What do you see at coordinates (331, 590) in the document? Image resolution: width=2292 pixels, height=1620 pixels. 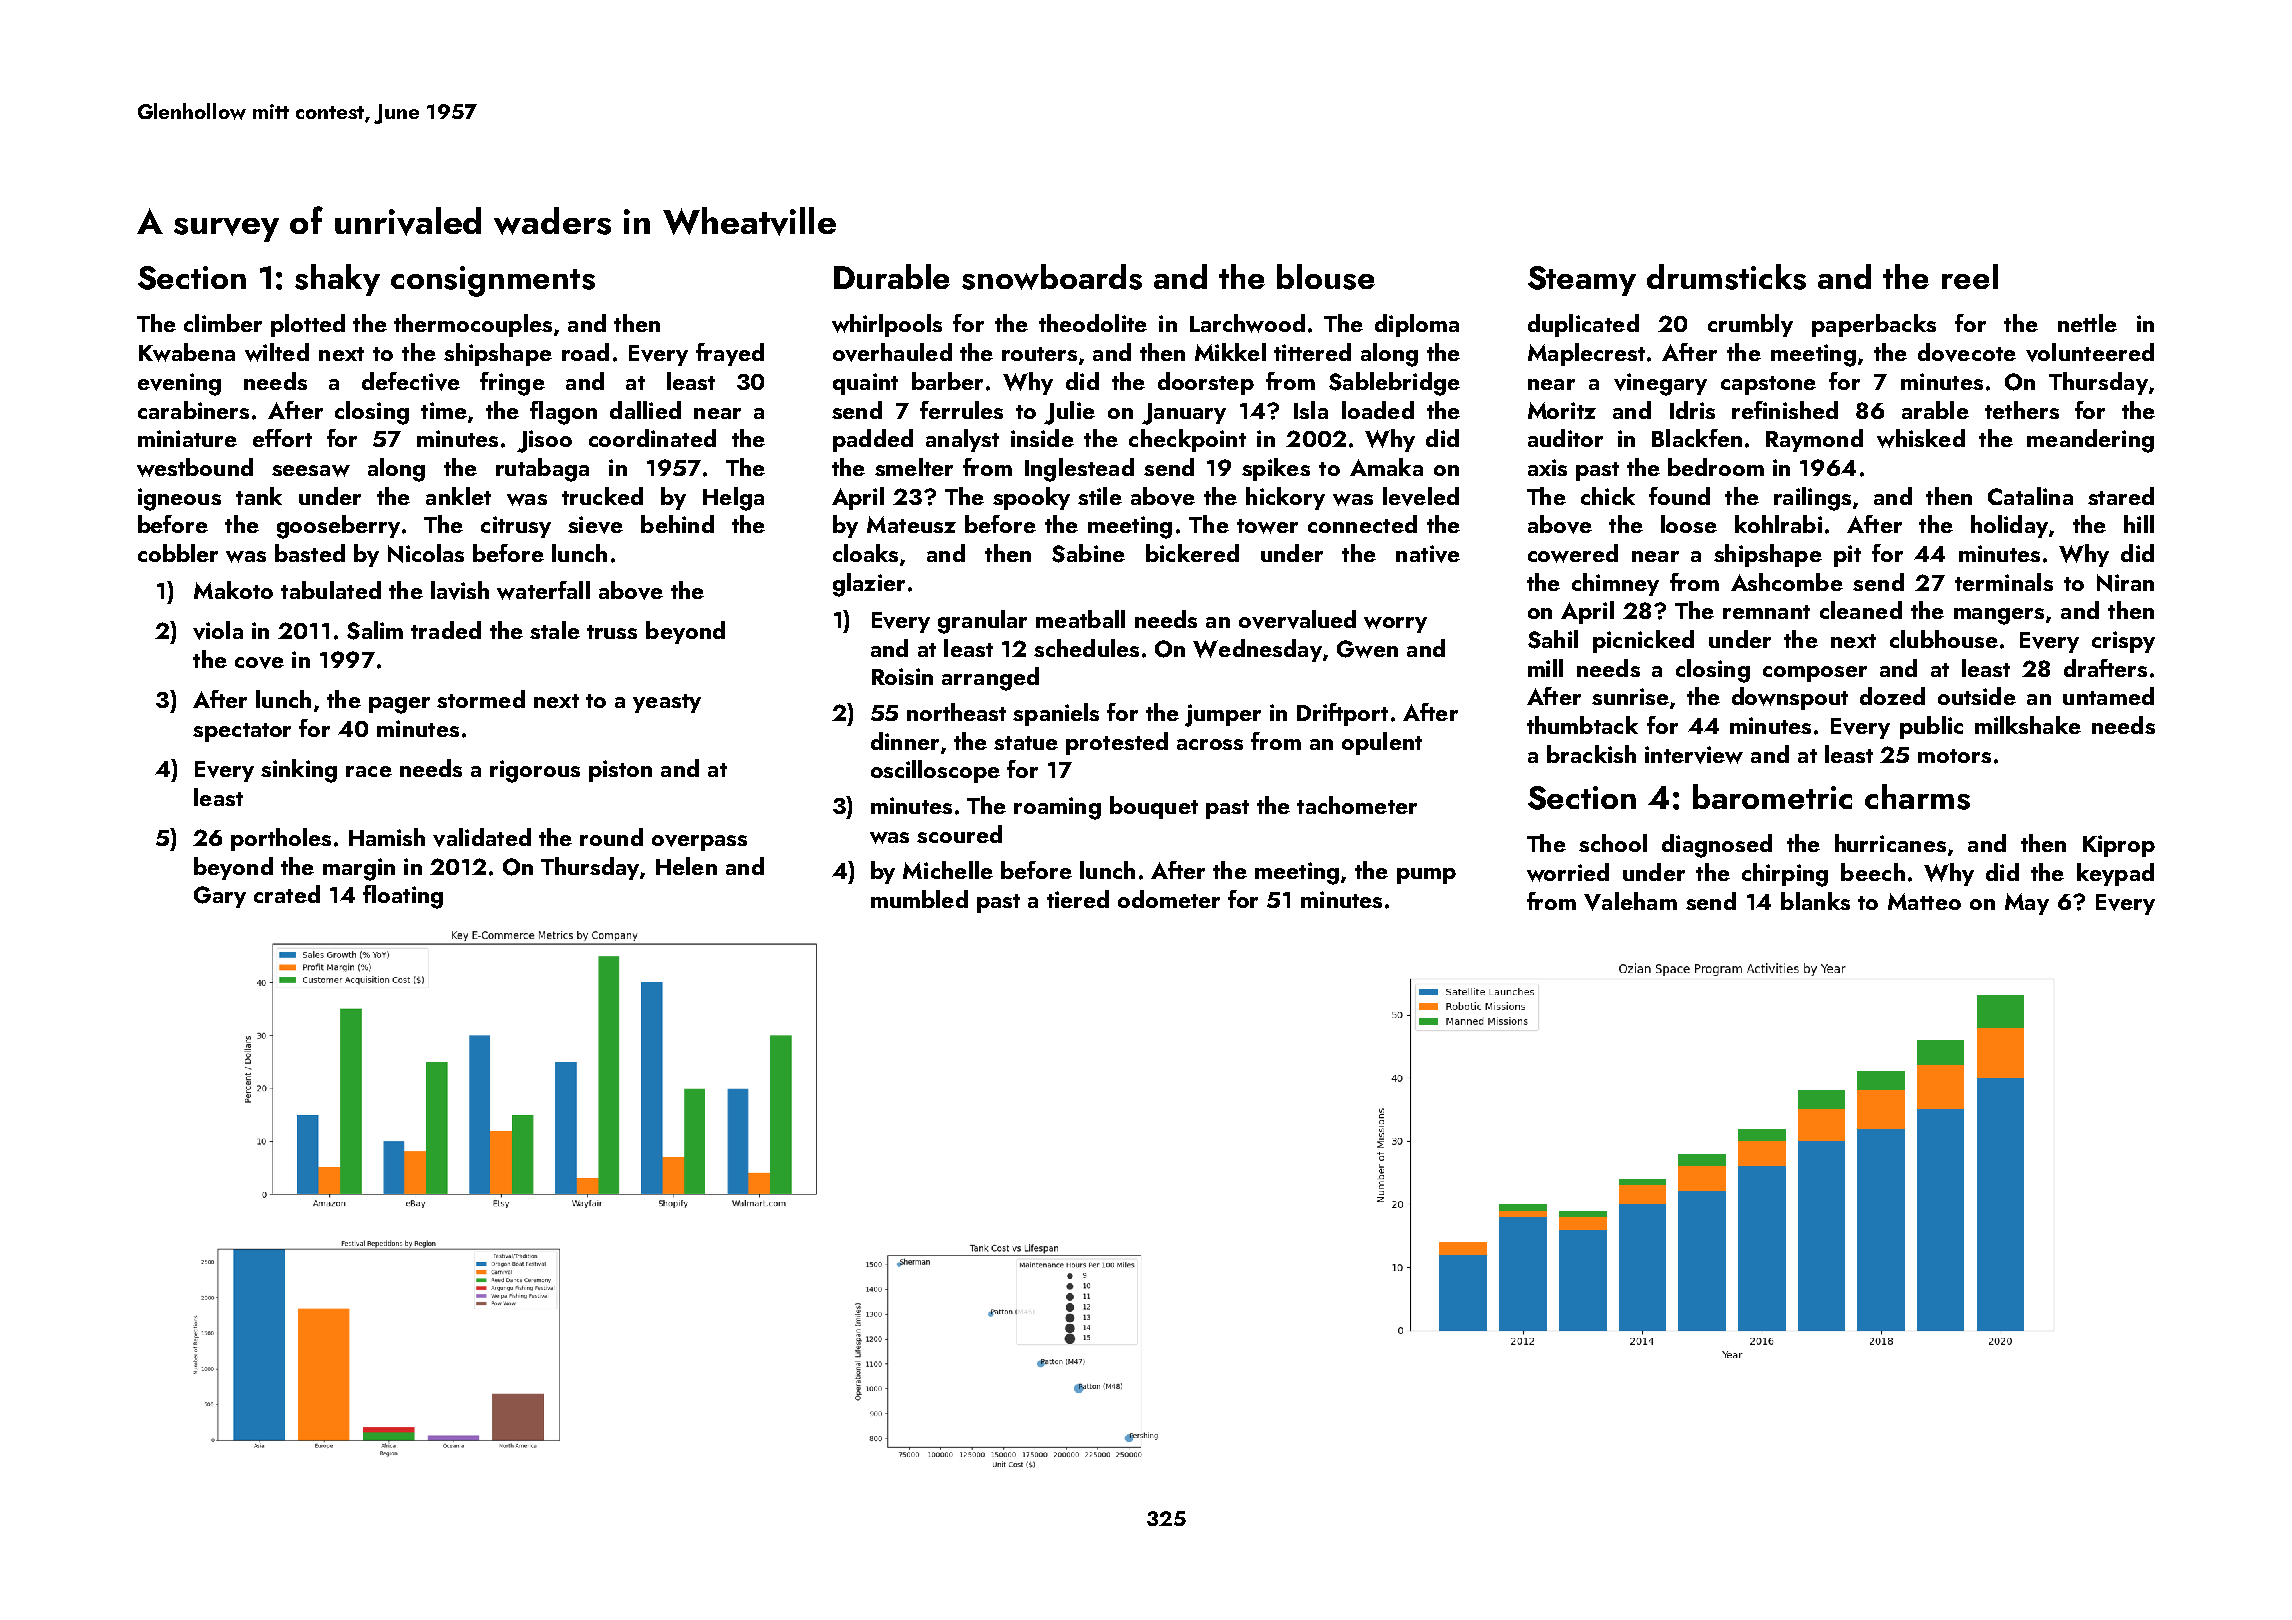 I see `tabulated` at bounding box center [331, 590].
